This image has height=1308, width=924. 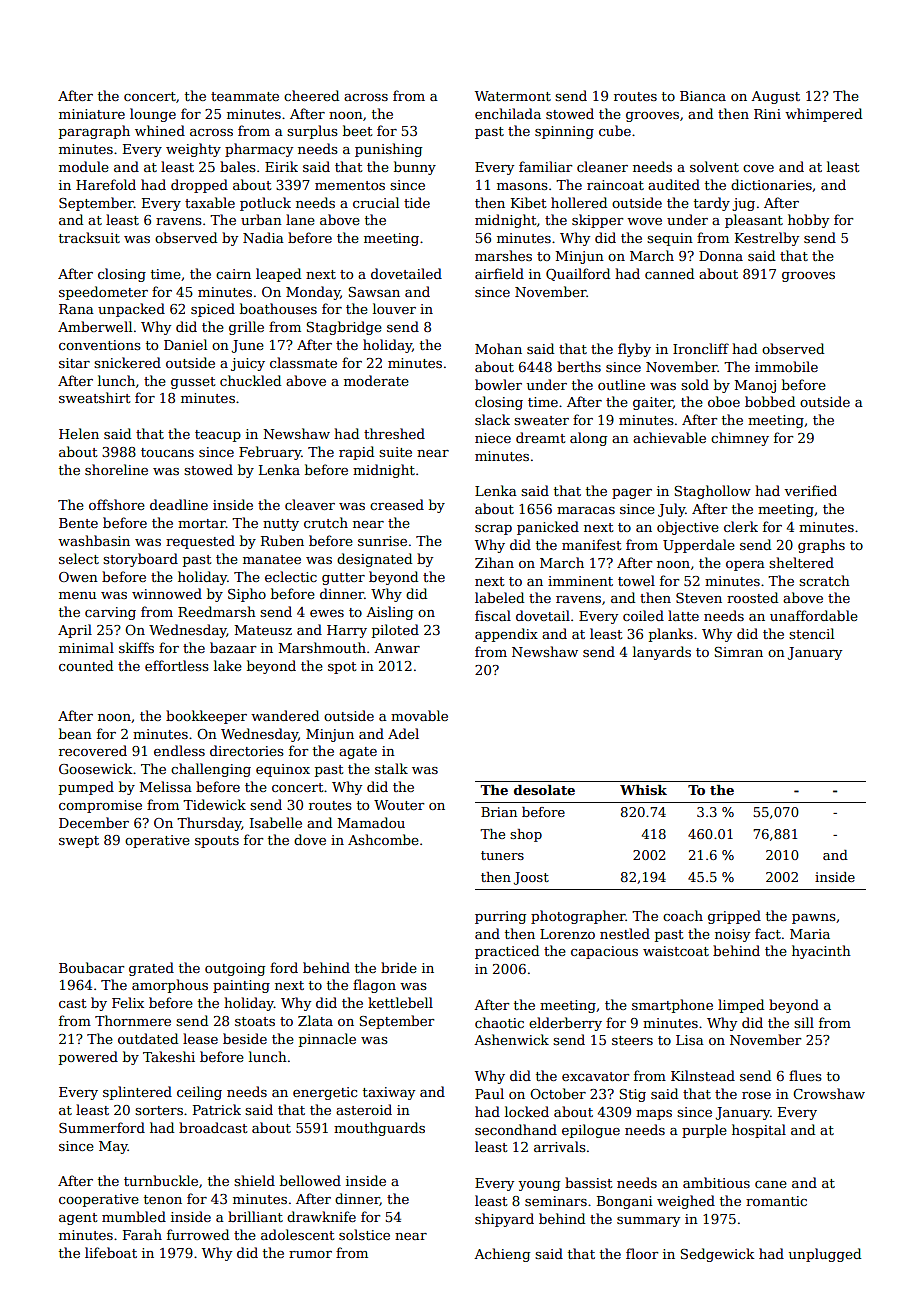 What do you see at coordinates (502, 1255) in the image?
I see `Achieng` at bounding box center [502, 1255].
